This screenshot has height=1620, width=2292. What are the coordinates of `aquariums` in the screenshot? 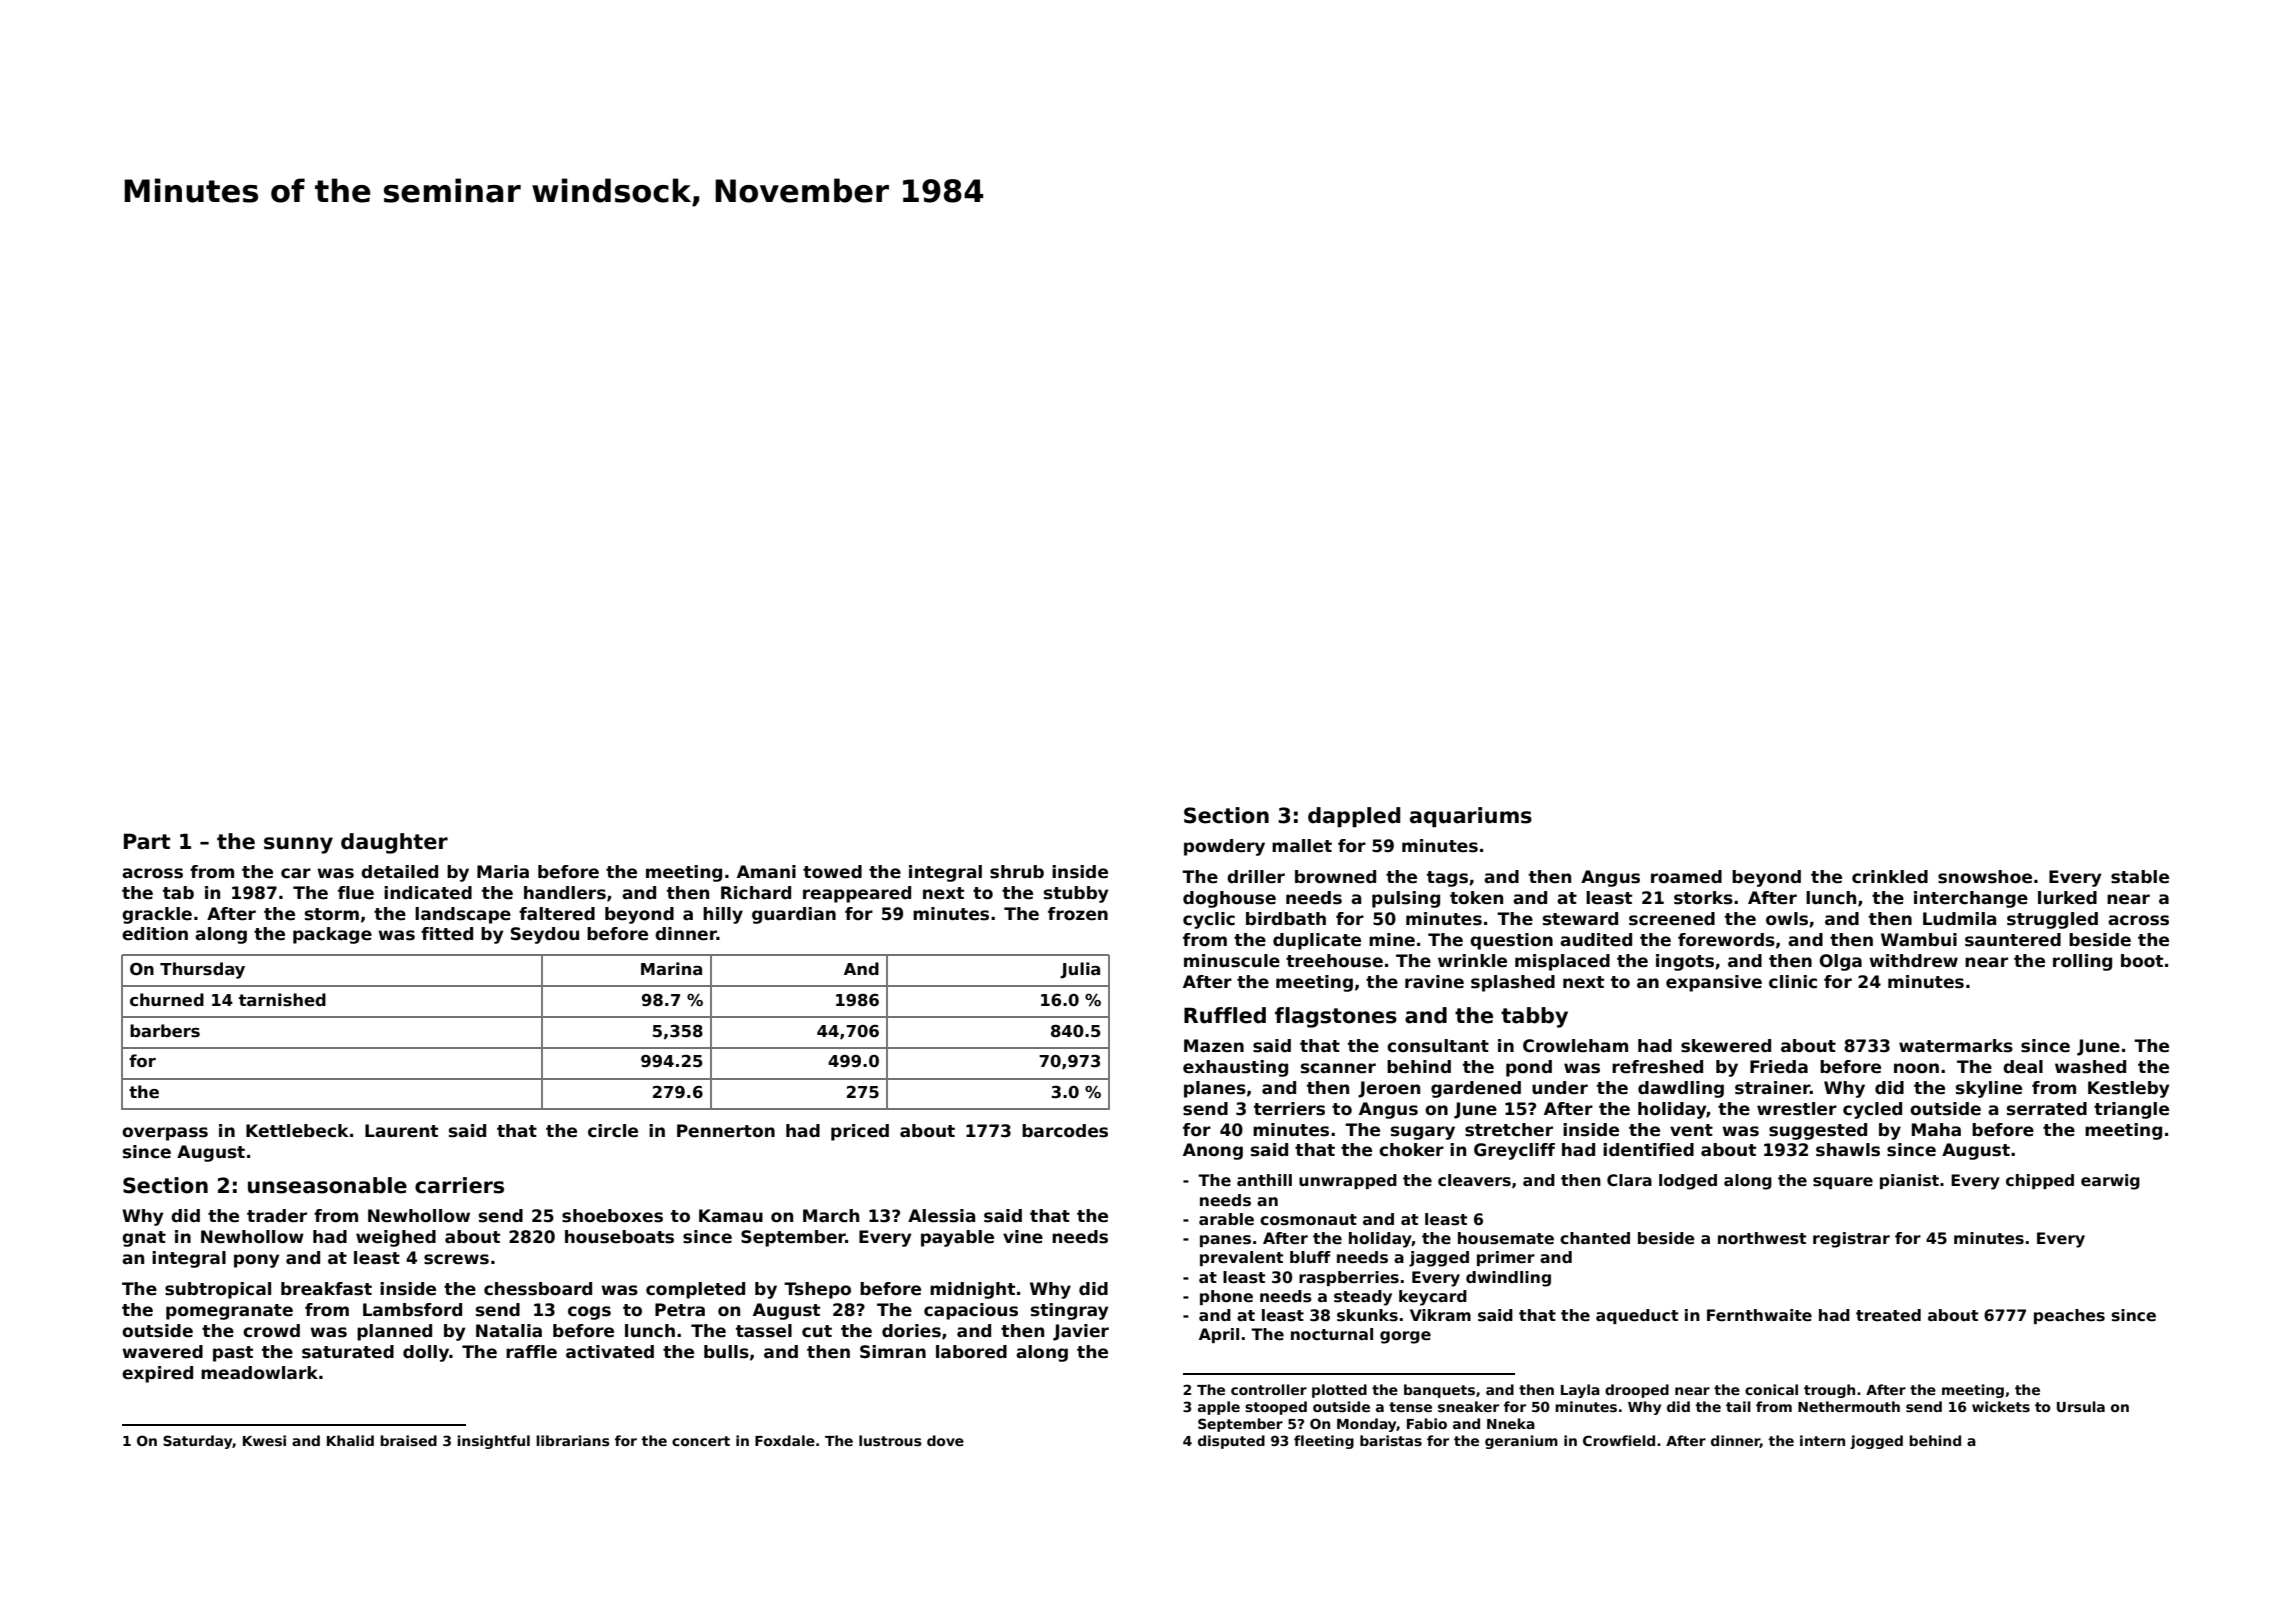 It's located at (1471, 817).
